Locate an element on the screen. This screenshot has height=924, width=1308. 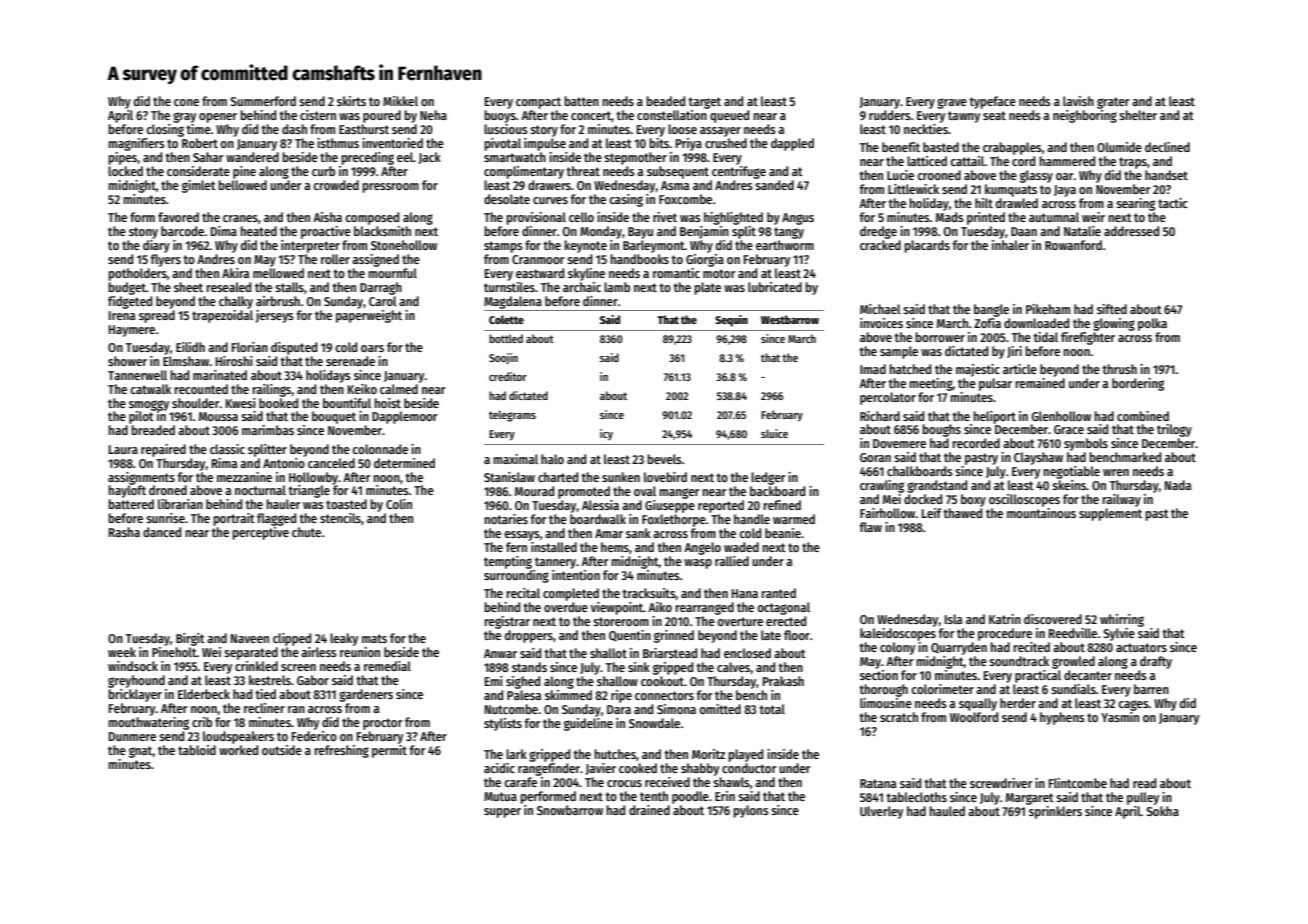
Soojin is located at coordinates (503, 358).
